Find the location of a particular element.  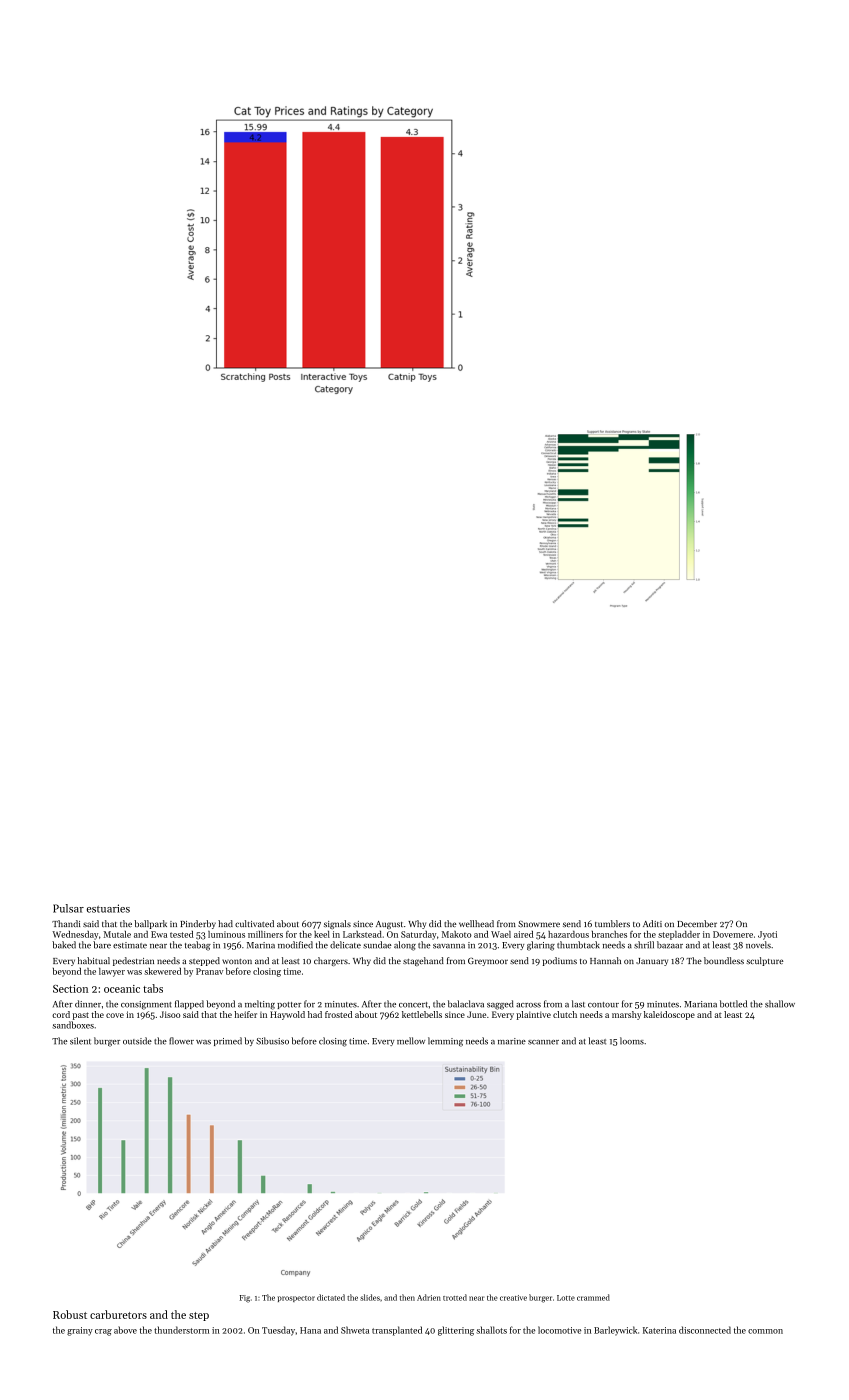

wonton is located at coordinates (237, 961).
